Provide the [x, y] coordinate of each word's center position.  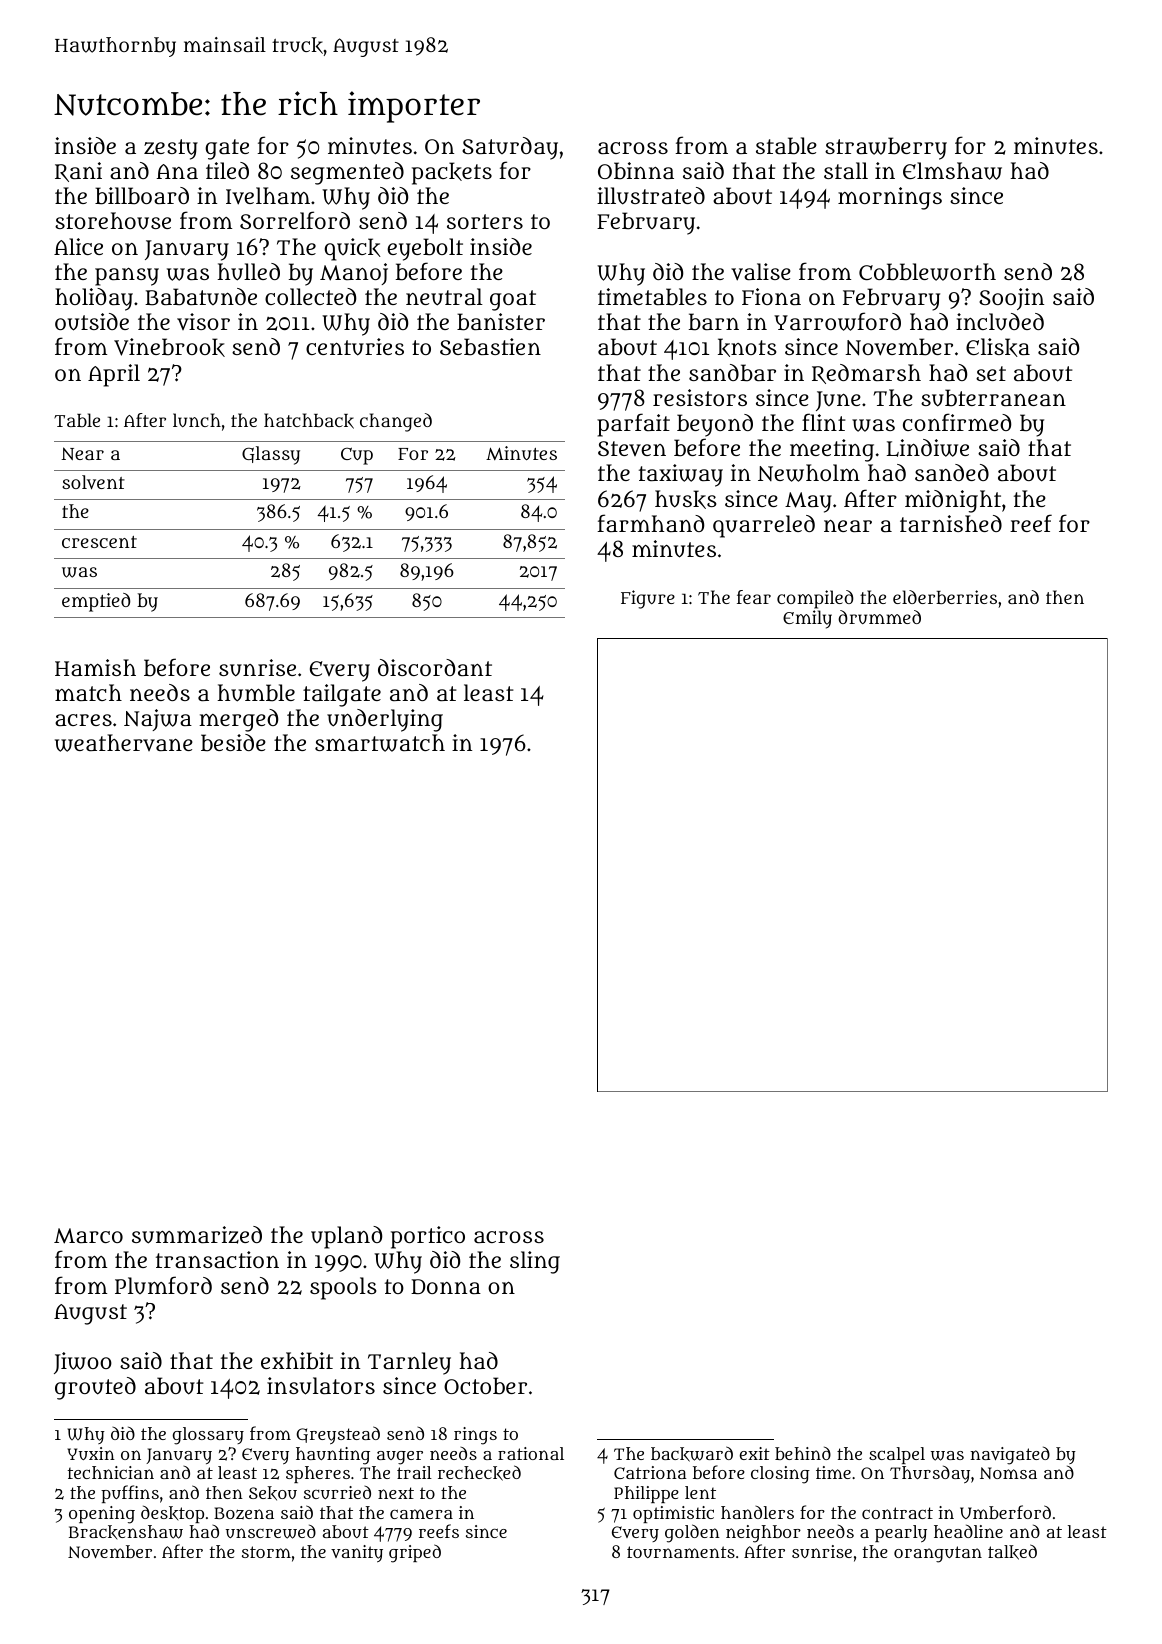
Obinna [636, 171]
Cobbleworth [927, 272]
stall [846, 170]
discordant [435, 667]
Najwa [158, 720]
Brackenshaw [126, 1532]
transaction [217, 1259]
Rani [78, 172]
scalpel [897, 1455]
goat [513, 300]
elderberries [945, 597]
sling [535, 1262]
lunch [197, 420]
